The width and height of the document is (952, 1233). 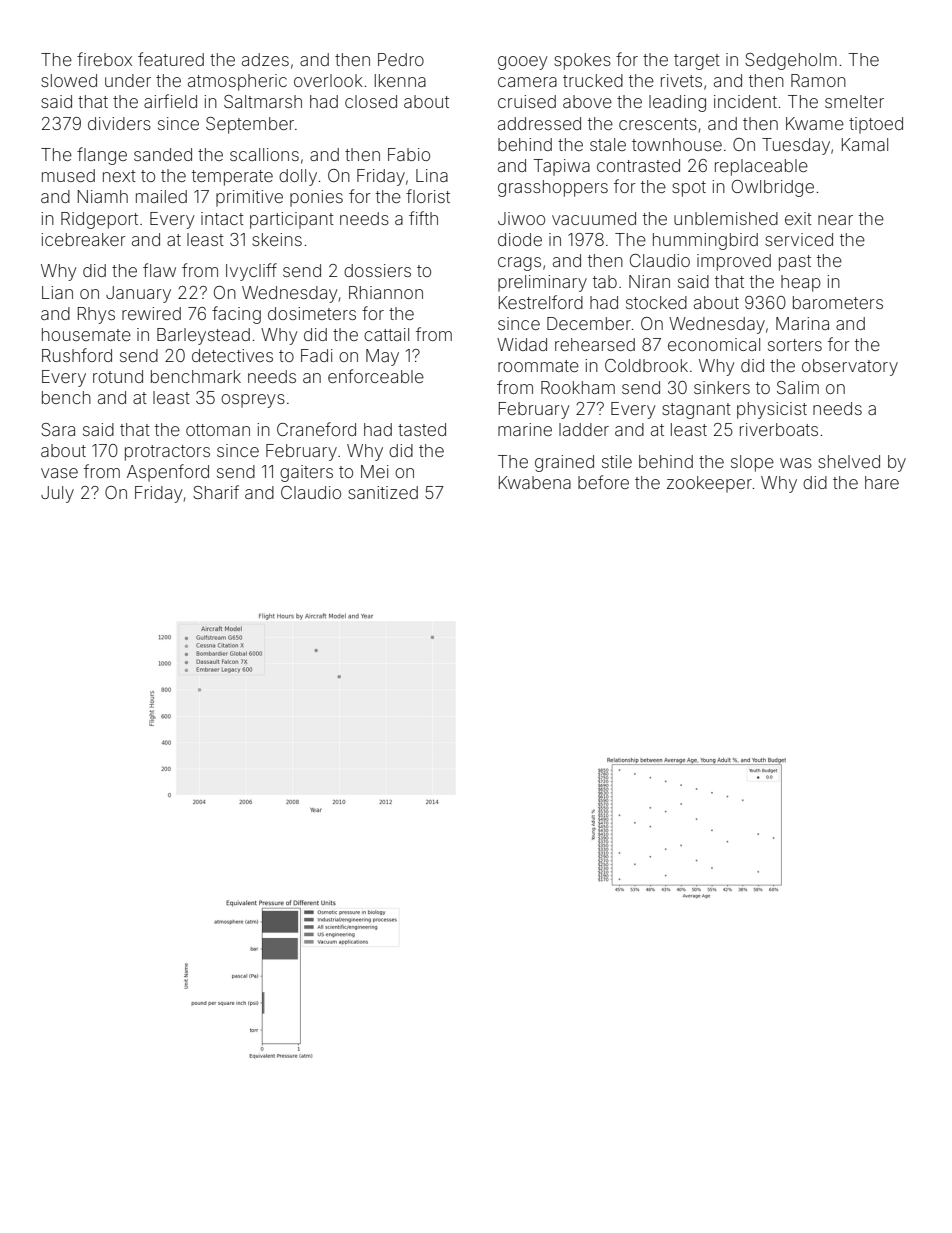 I want to click on adzes, so click(x=265, y=59).
